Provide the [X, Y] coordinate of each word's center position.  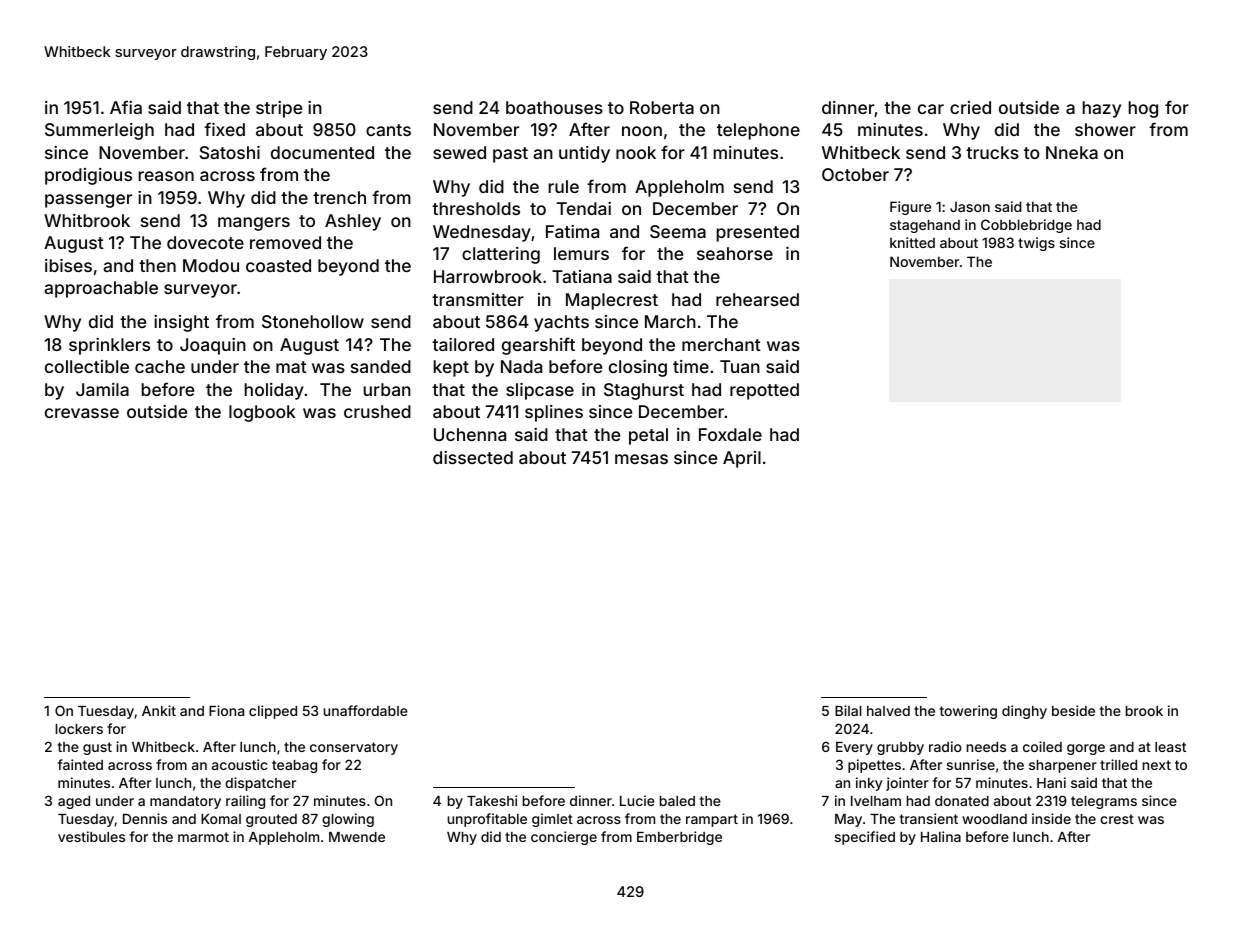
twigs [1036, 244]
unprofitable [487, 820]
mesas [641, 459]
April [742, 459]
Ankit [159, 710]
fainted [80, 764]
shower [1105, 129]
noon [642, 131]
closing [638, 368]
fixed [224, 129]
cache [160, 366]
